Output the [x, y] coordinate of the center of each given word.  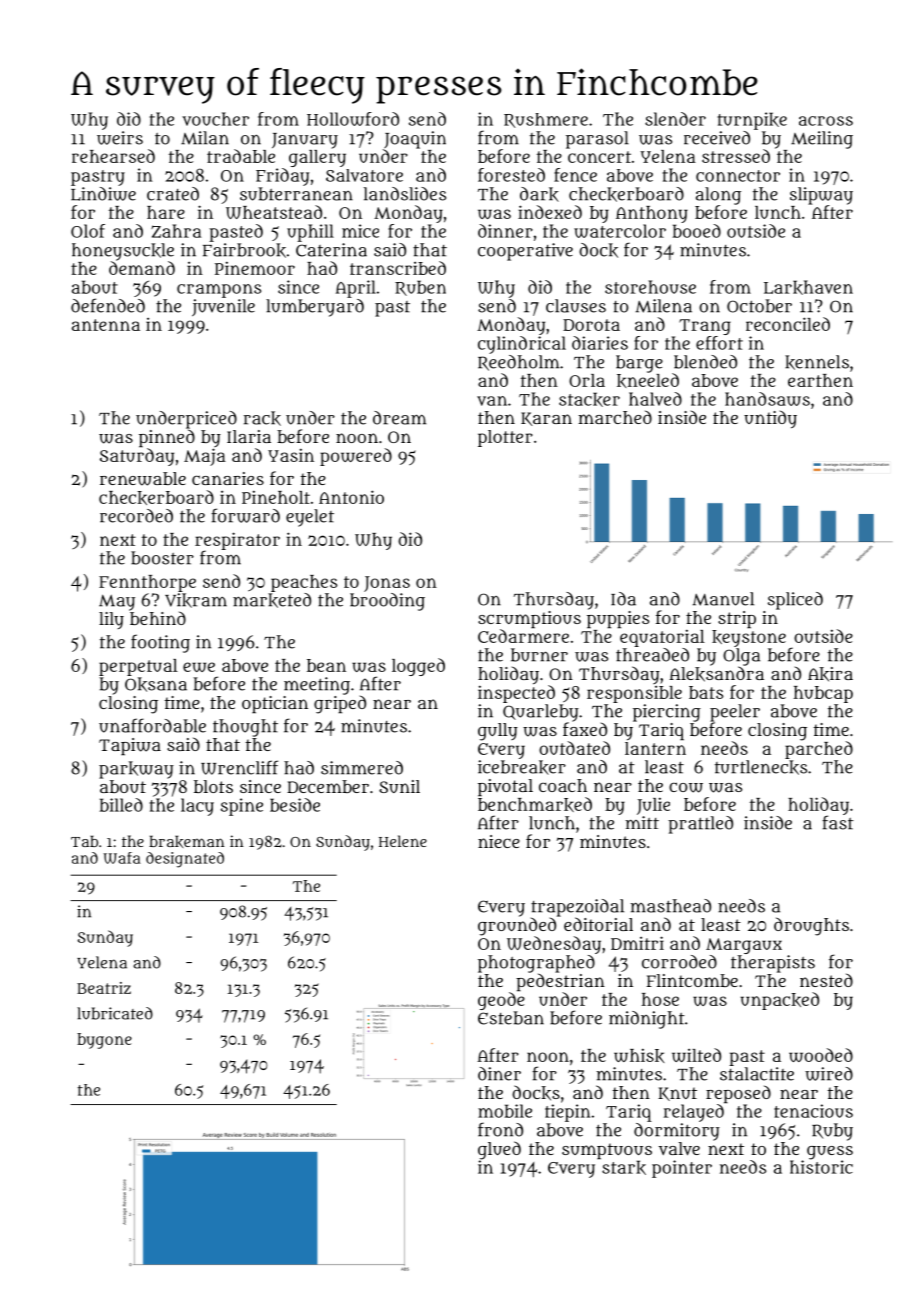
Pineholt [276, 497]
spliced [795, 601]
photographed [536, 964]
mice [360, 231]
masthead [670, 906]
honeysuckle [123, 252]
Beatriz [104, 988]
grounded [517, 927]
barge [639, 364]
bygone [104, 1041]
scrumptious [529, 619]
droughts [811, 926]
